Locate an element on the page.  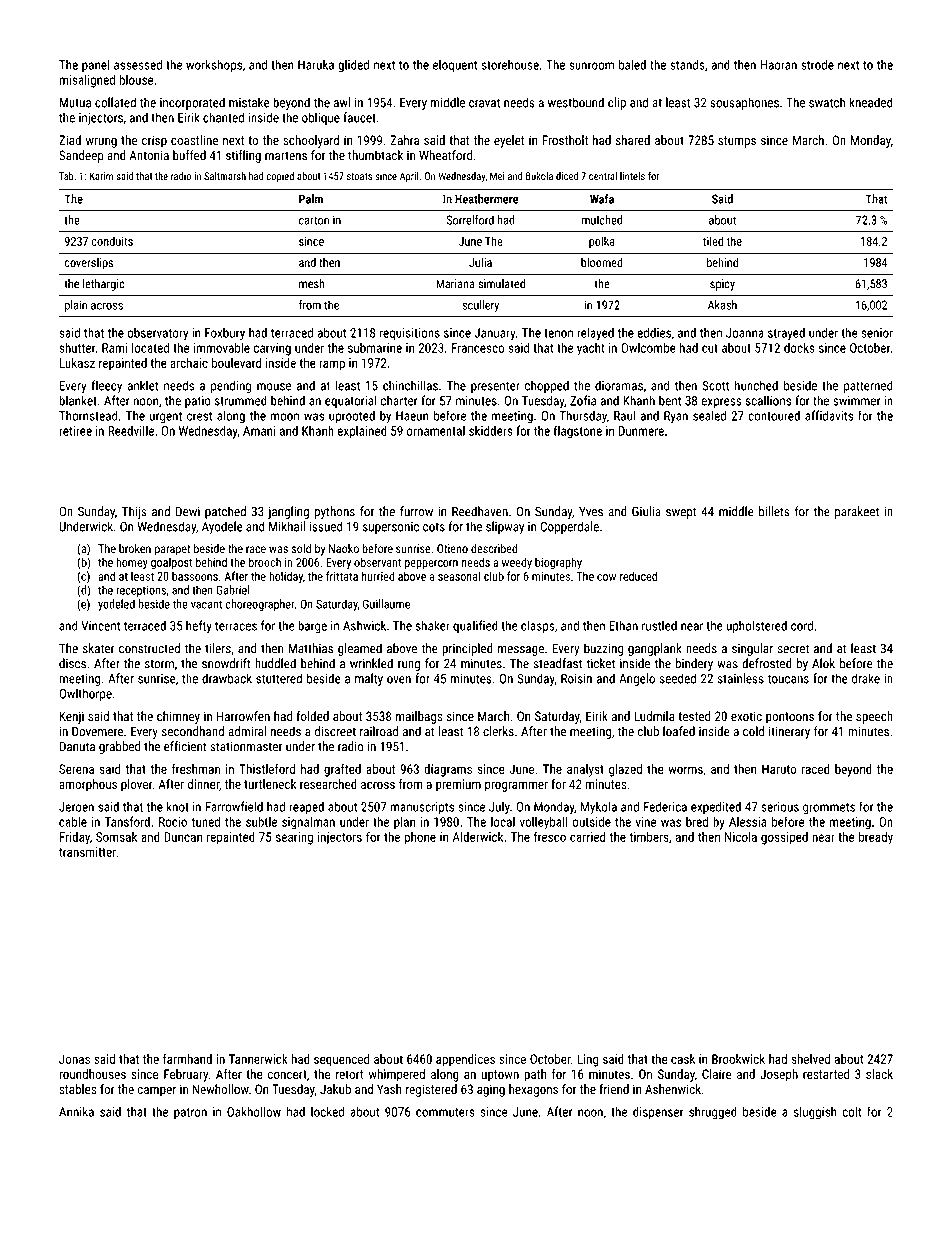
stuttered is located at coordinates (279, 678).
